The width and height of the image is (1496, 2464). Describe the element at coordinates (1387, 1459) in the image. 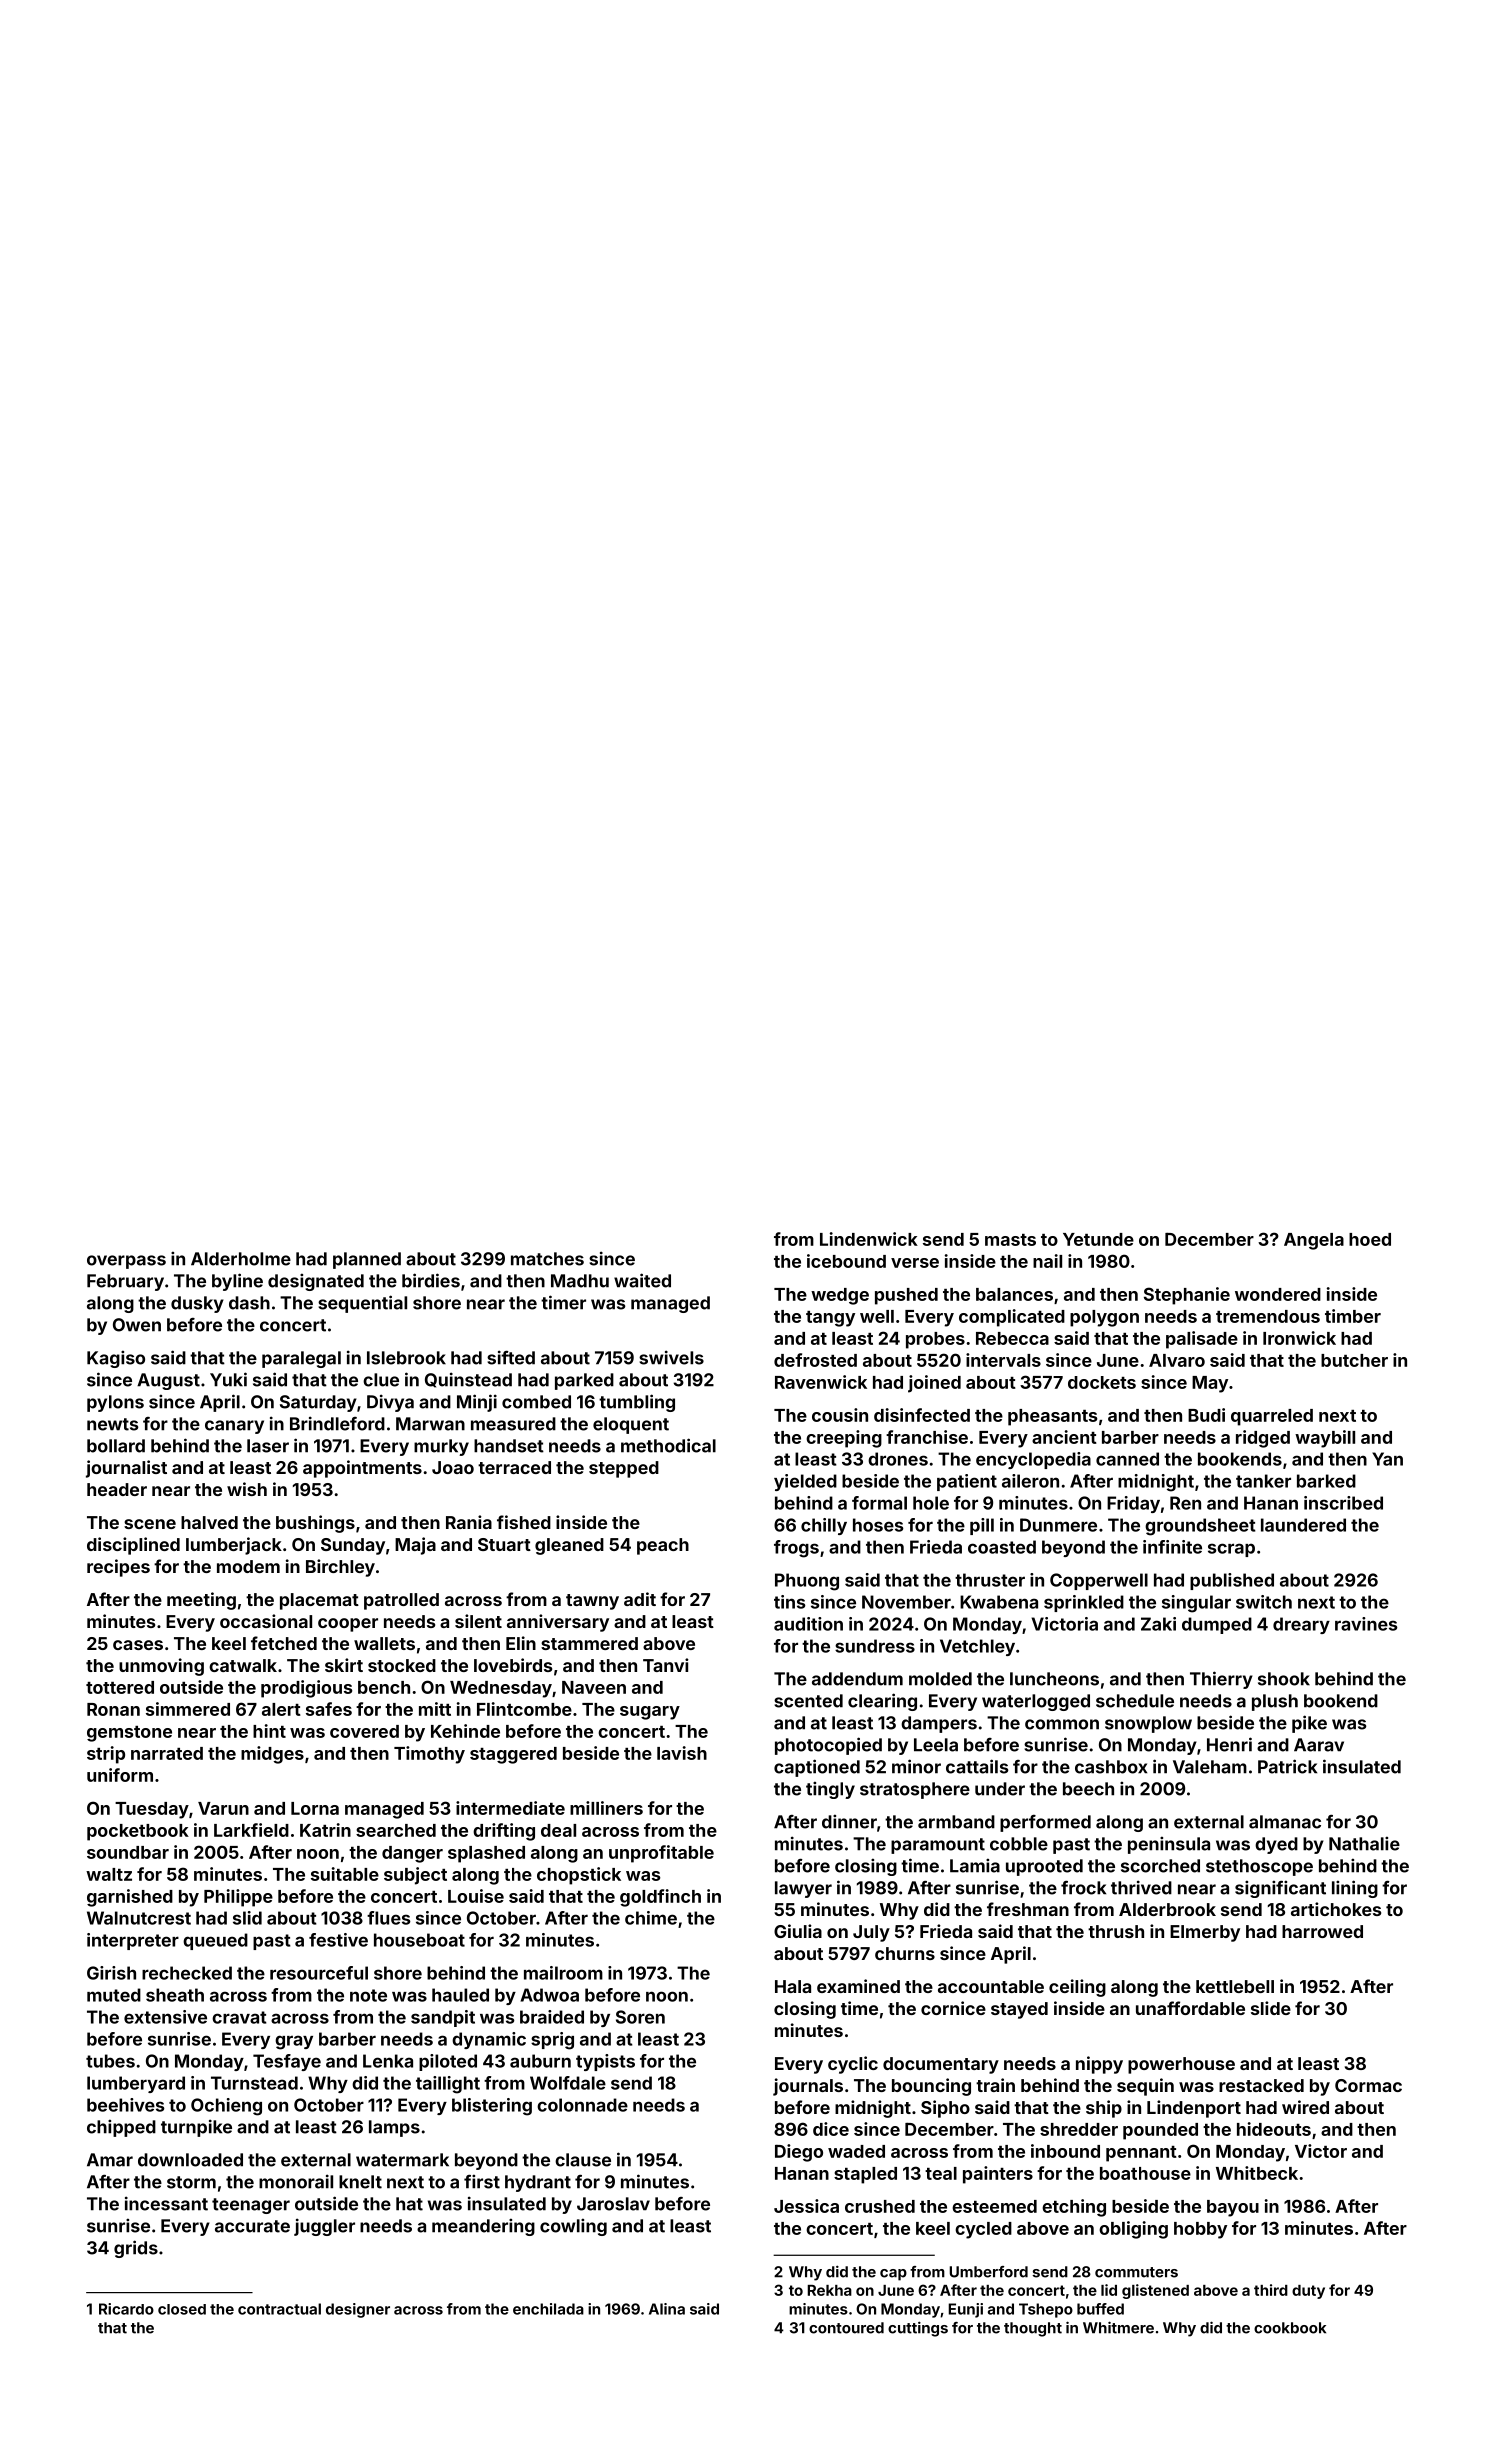

I see `Yan` at that location.
